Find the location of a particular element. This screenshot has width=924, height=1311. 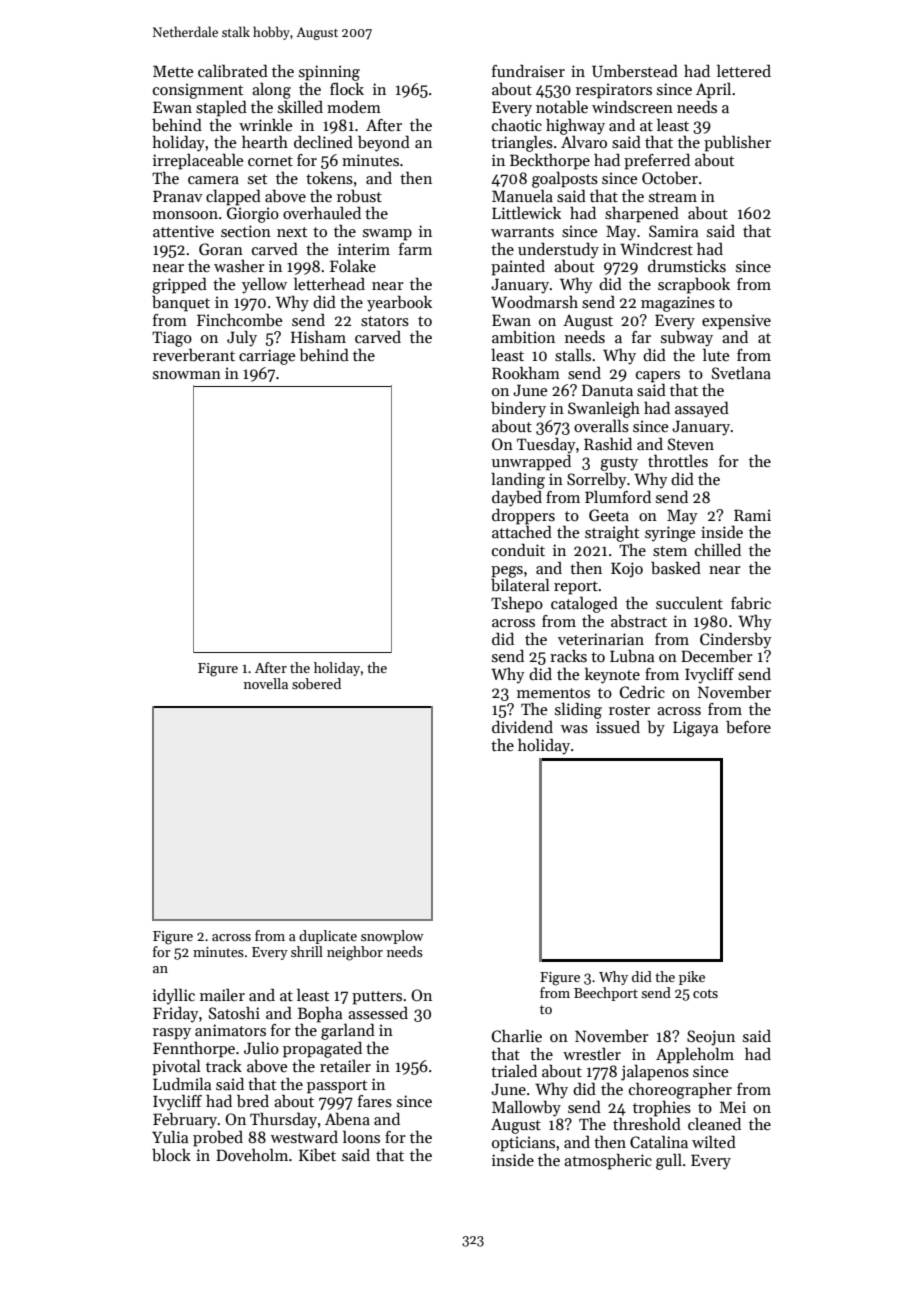

flock is located at coordinates (347, 88).
